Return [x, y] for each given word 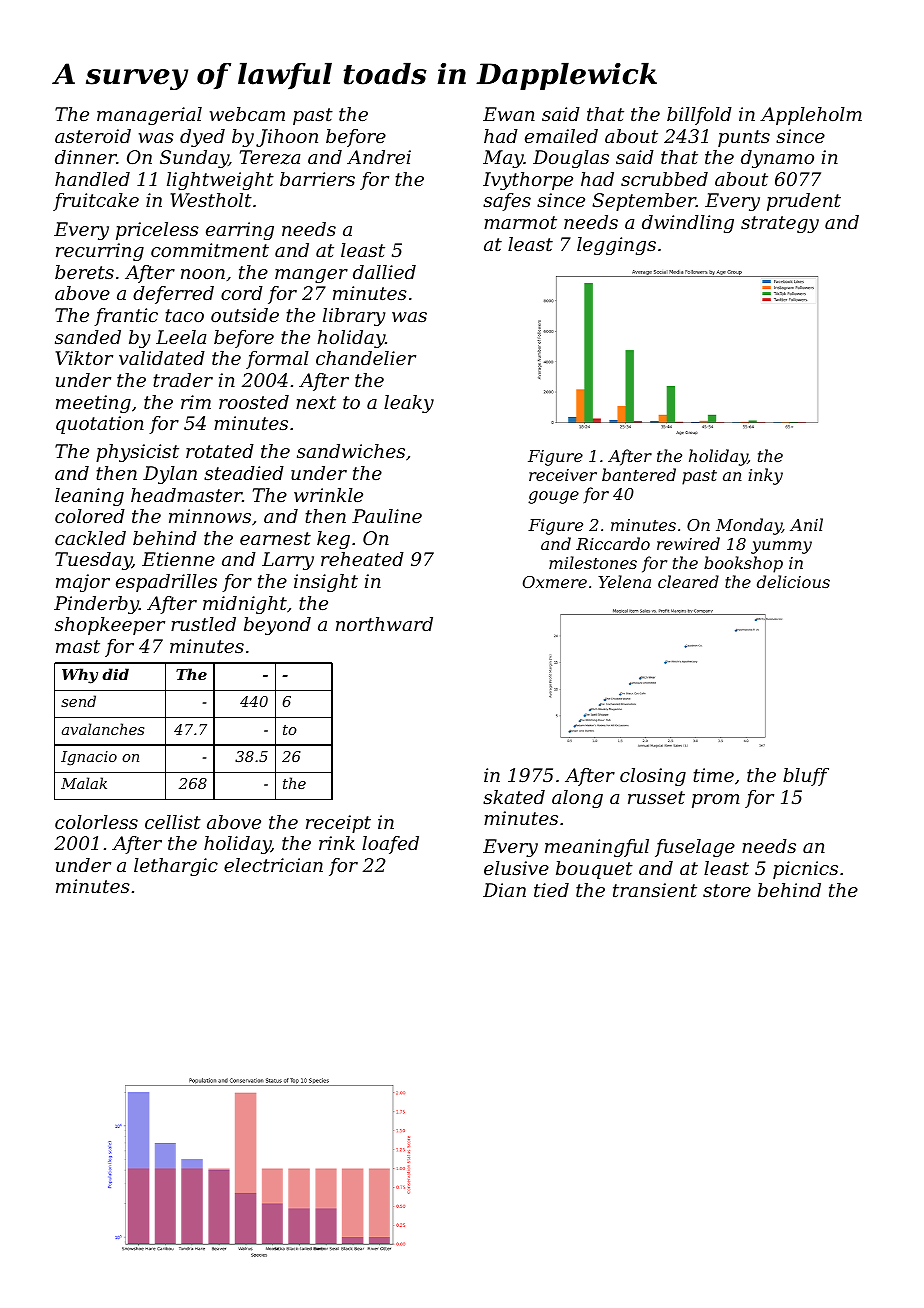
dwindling [688, 224]
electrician [273, 865]
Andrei [379, 157]
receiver [563, 475]
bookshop [743, 564]
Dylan [170, 475]
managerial [149, 116]
